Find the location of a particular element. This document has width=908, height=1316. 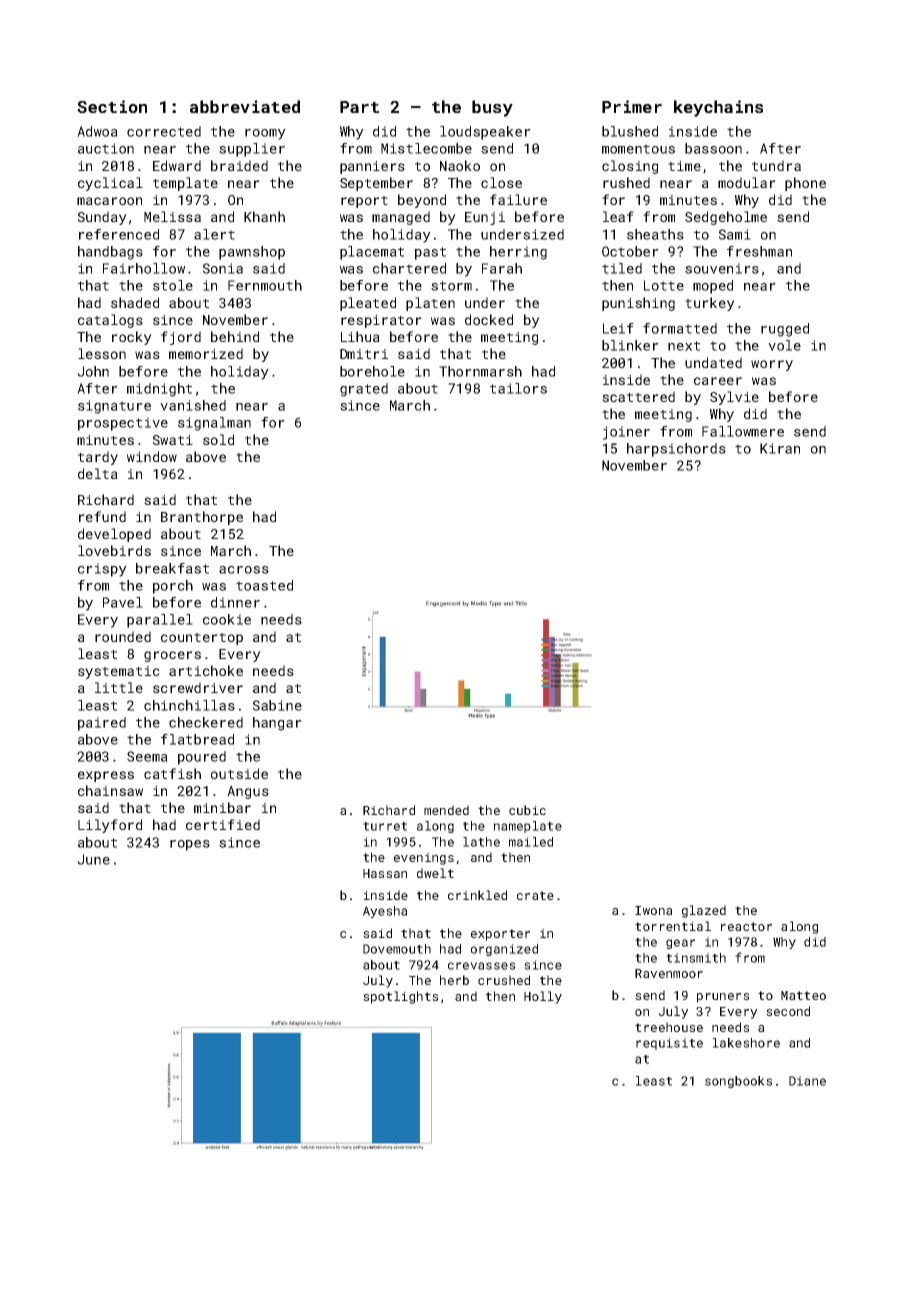

harpsichords is located at coordinates (676, 450).
